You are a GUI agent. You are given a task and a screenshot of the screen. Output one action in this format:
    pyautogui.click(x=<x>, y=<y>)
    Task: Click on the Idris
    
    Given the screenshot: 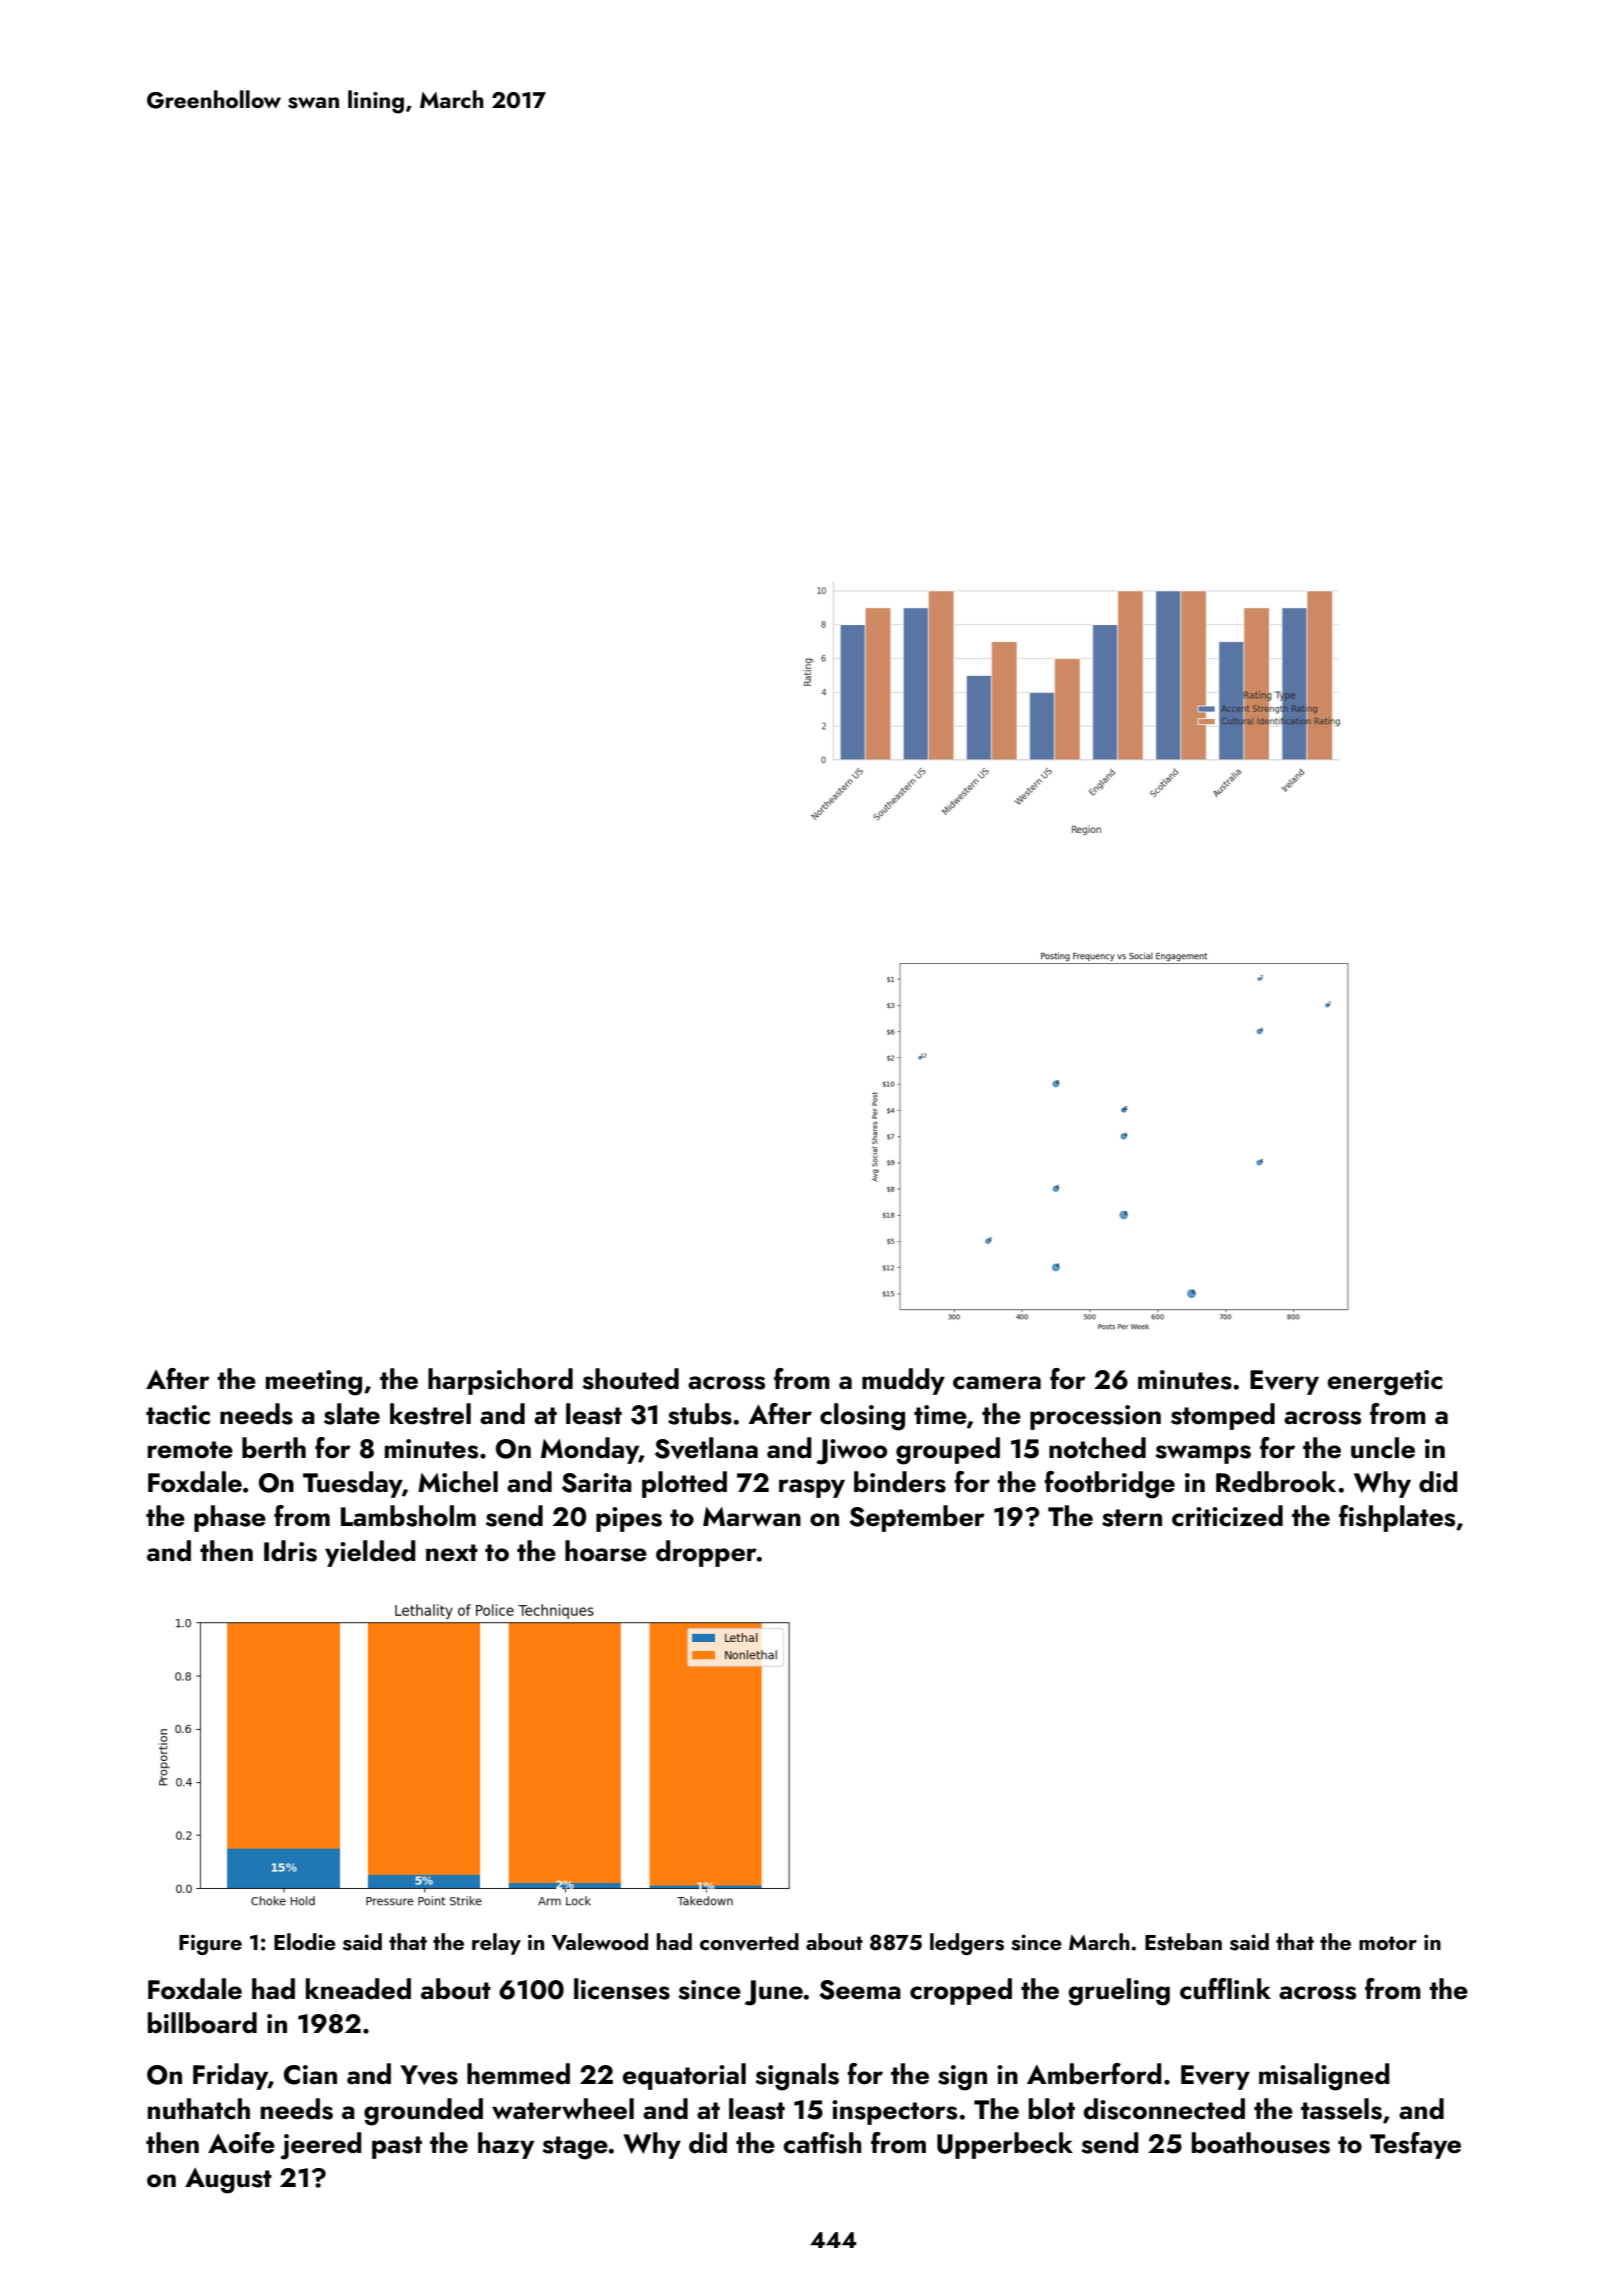 What is the action you would take?
    pyautogui.click(x=290, y=1551)
